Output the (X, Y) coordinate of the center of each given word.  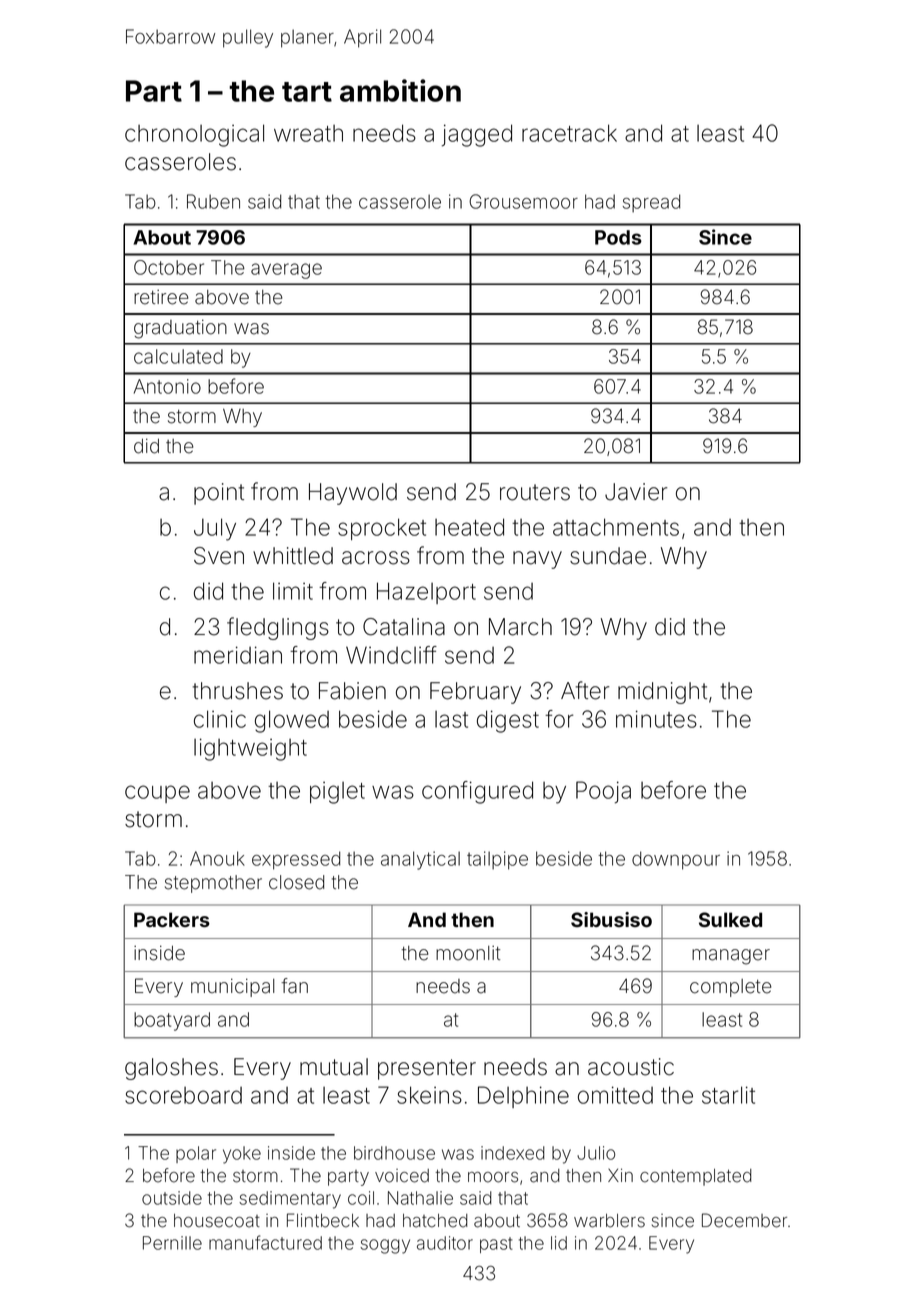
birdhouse (394, 1153)
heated (469, 527)
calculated (178, 356)
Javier (636, 492)
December (744, 1220)
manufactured (265, 1242)
